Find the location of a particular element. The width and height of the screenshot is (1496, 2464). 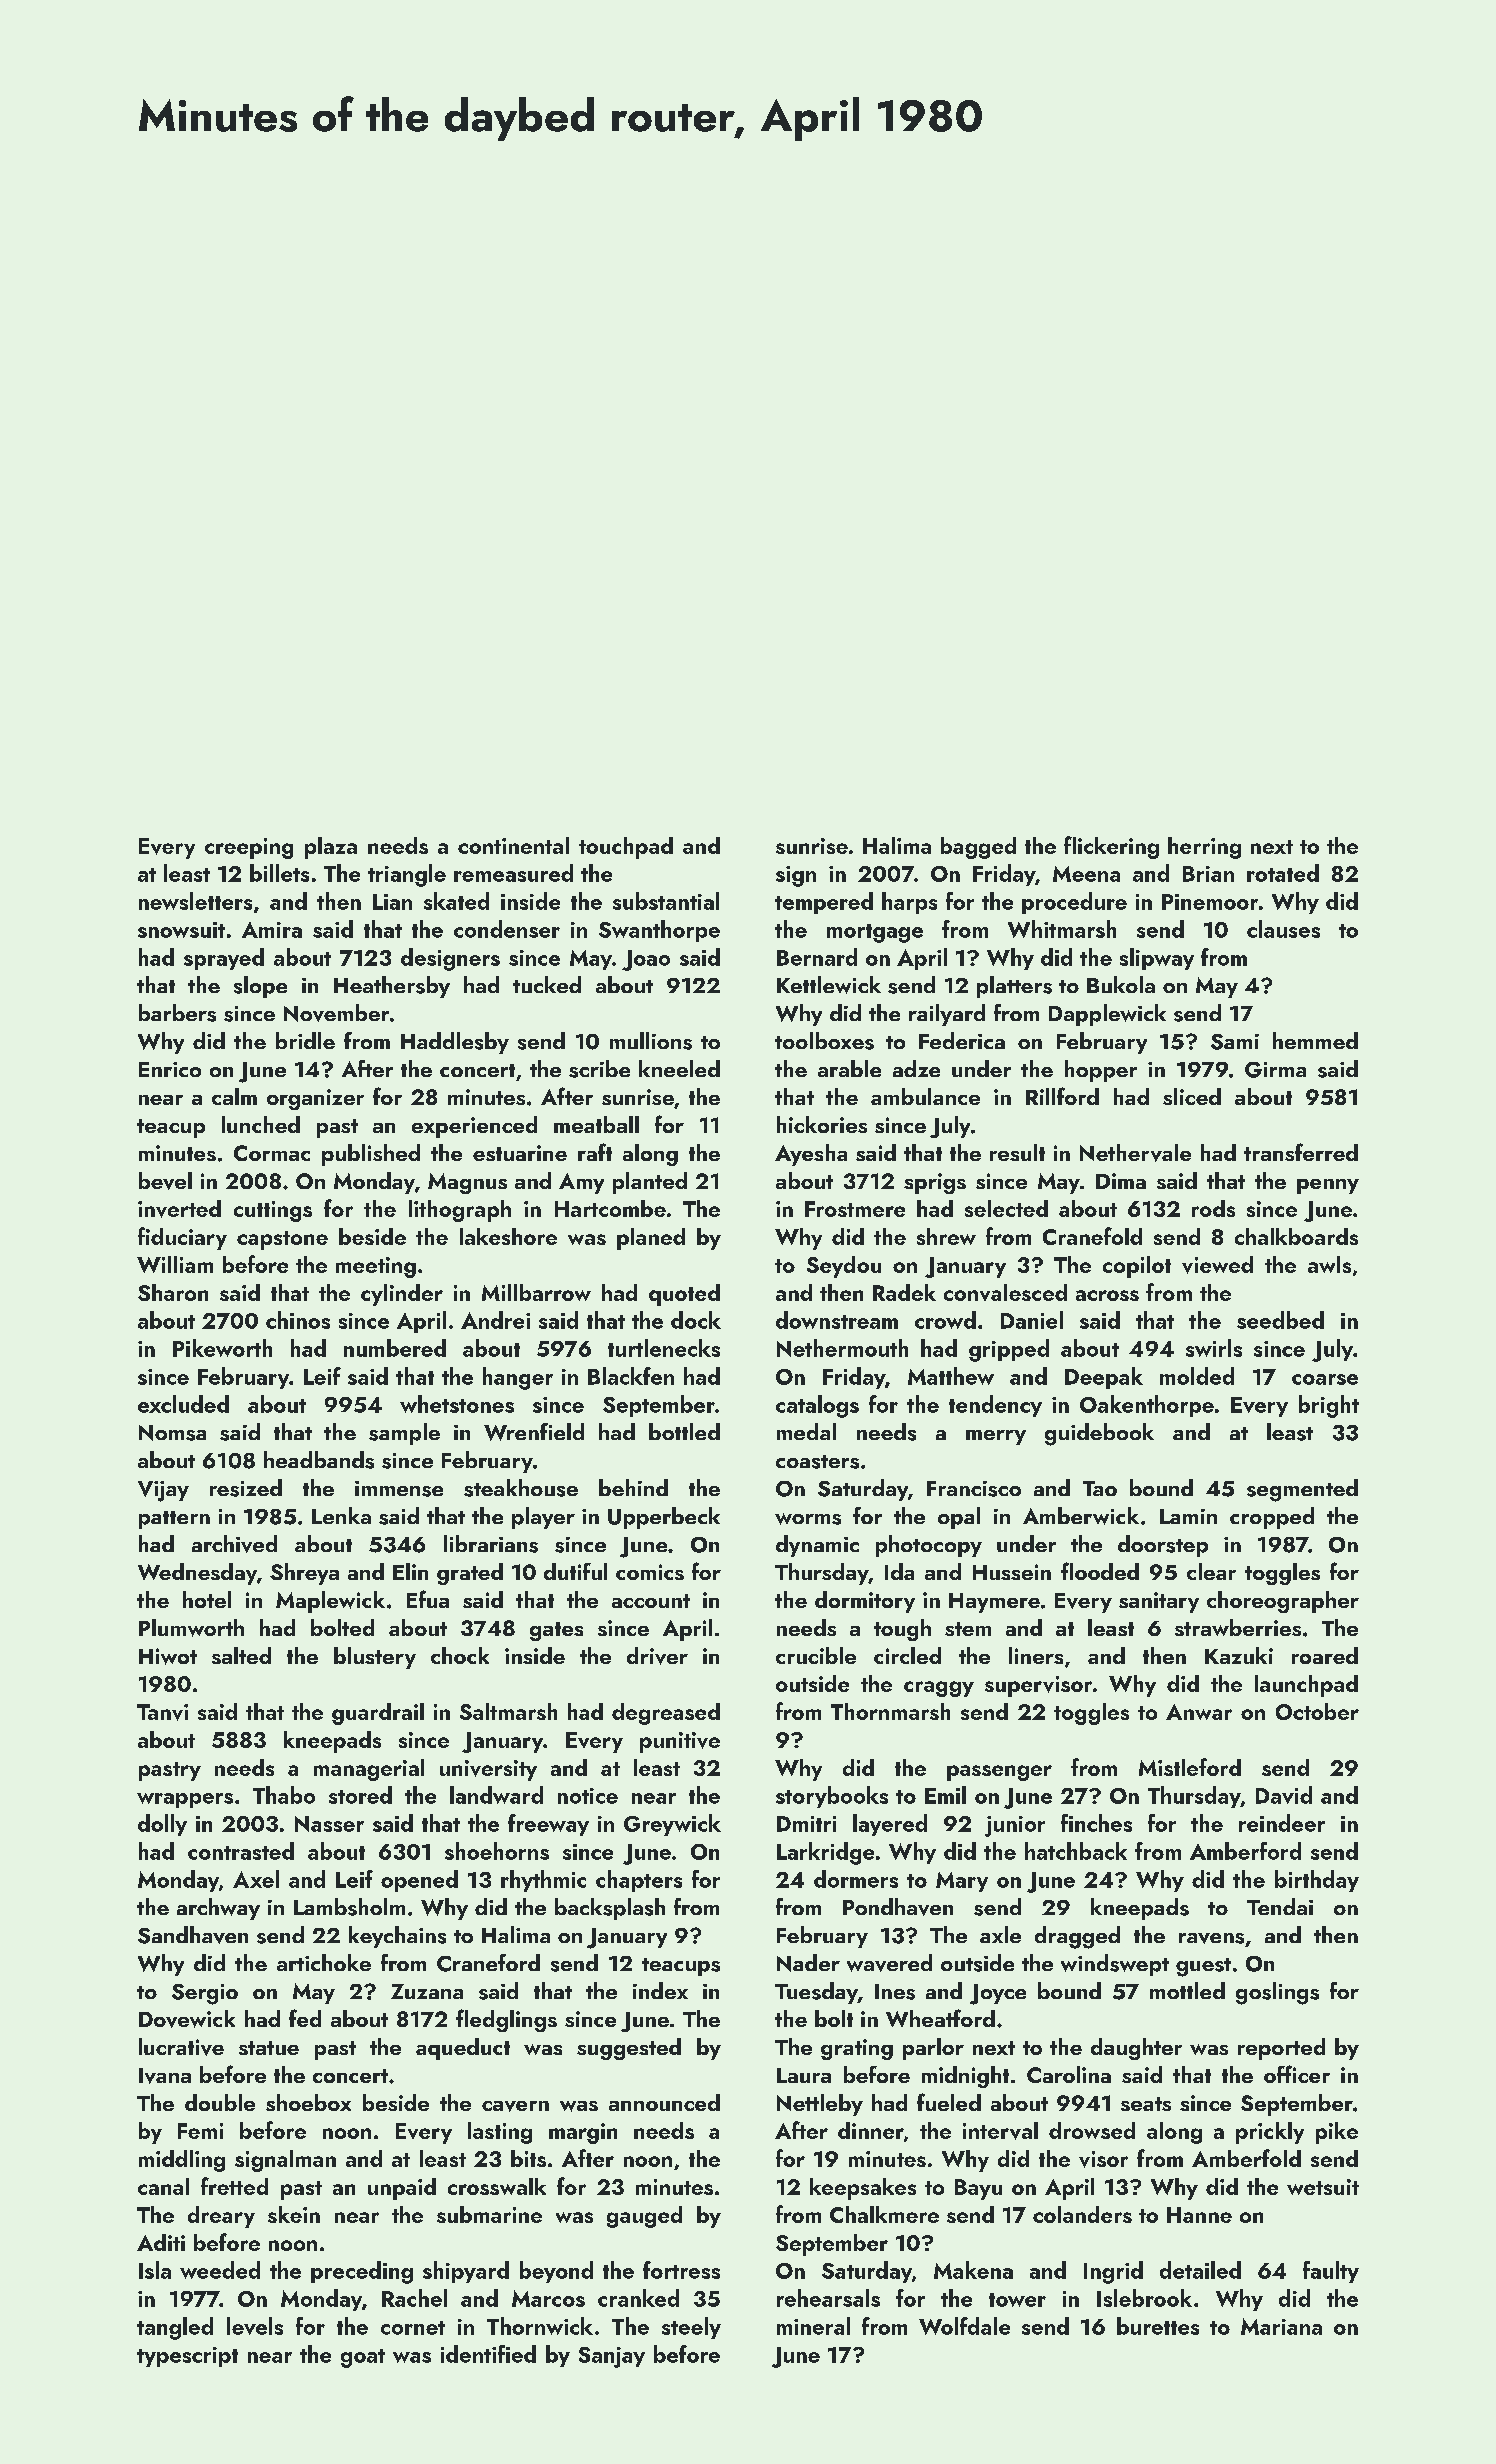

index is located at coordinates (660, 1990).
